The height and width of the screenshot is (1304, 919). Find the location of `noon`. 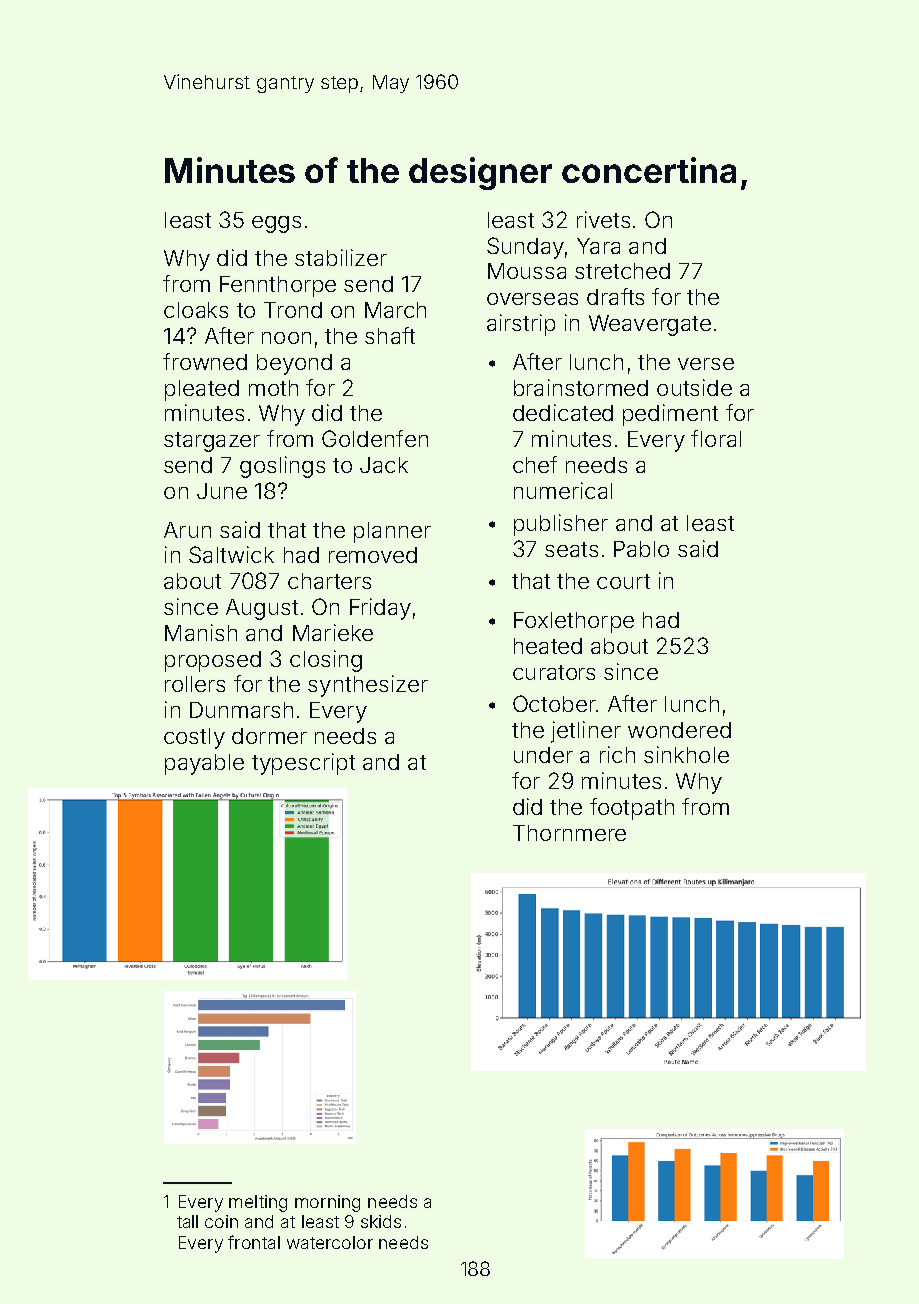

noon is located at coordinates (286, 338).
